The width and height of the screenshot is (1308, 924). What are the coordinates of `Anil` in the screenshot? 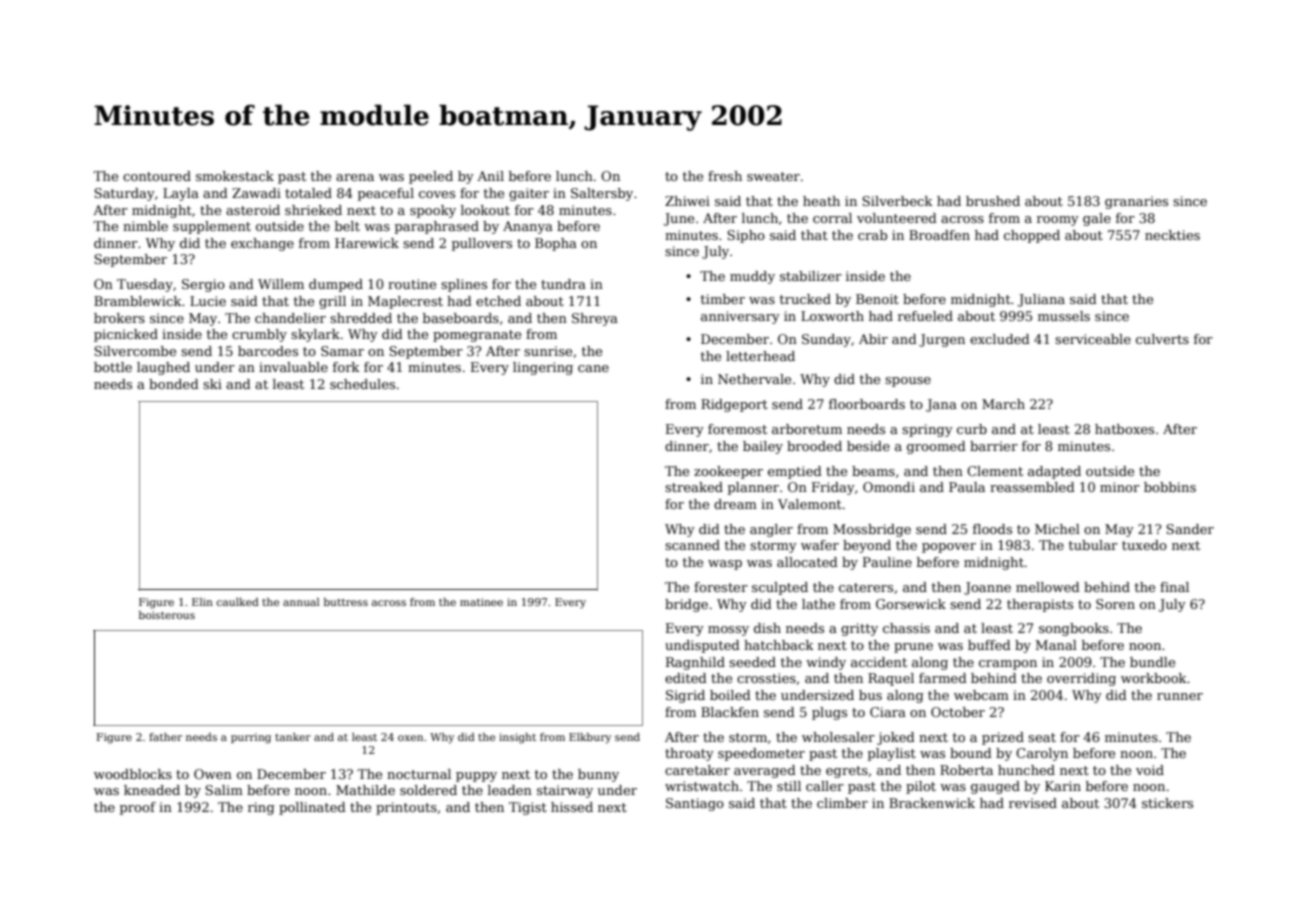 It's located at (490, 176).
